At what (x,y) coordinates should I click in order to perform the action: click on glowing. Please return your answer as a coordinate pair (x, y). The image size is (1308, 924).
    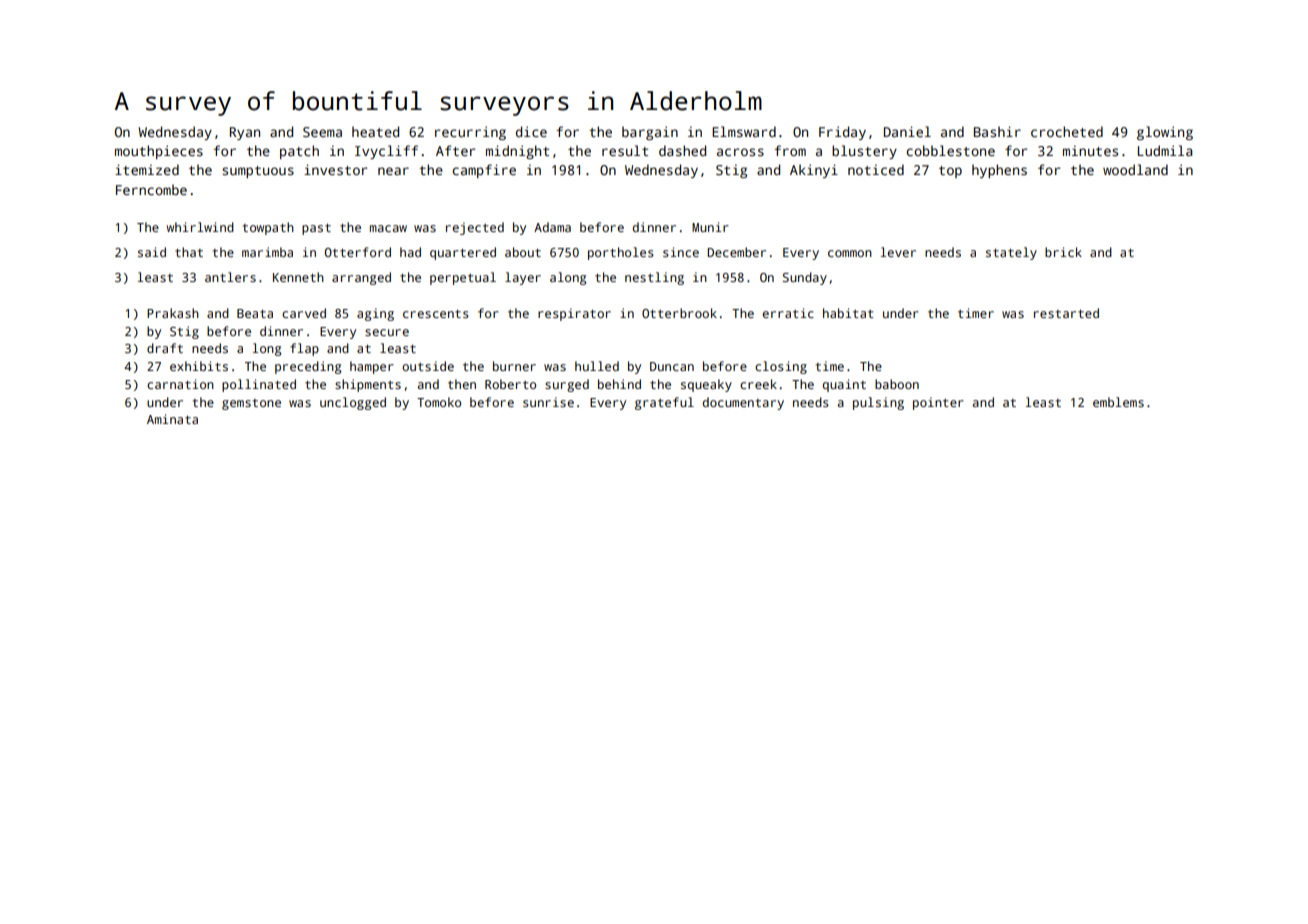
    Looking at the image, I should click on (1165, 133).
